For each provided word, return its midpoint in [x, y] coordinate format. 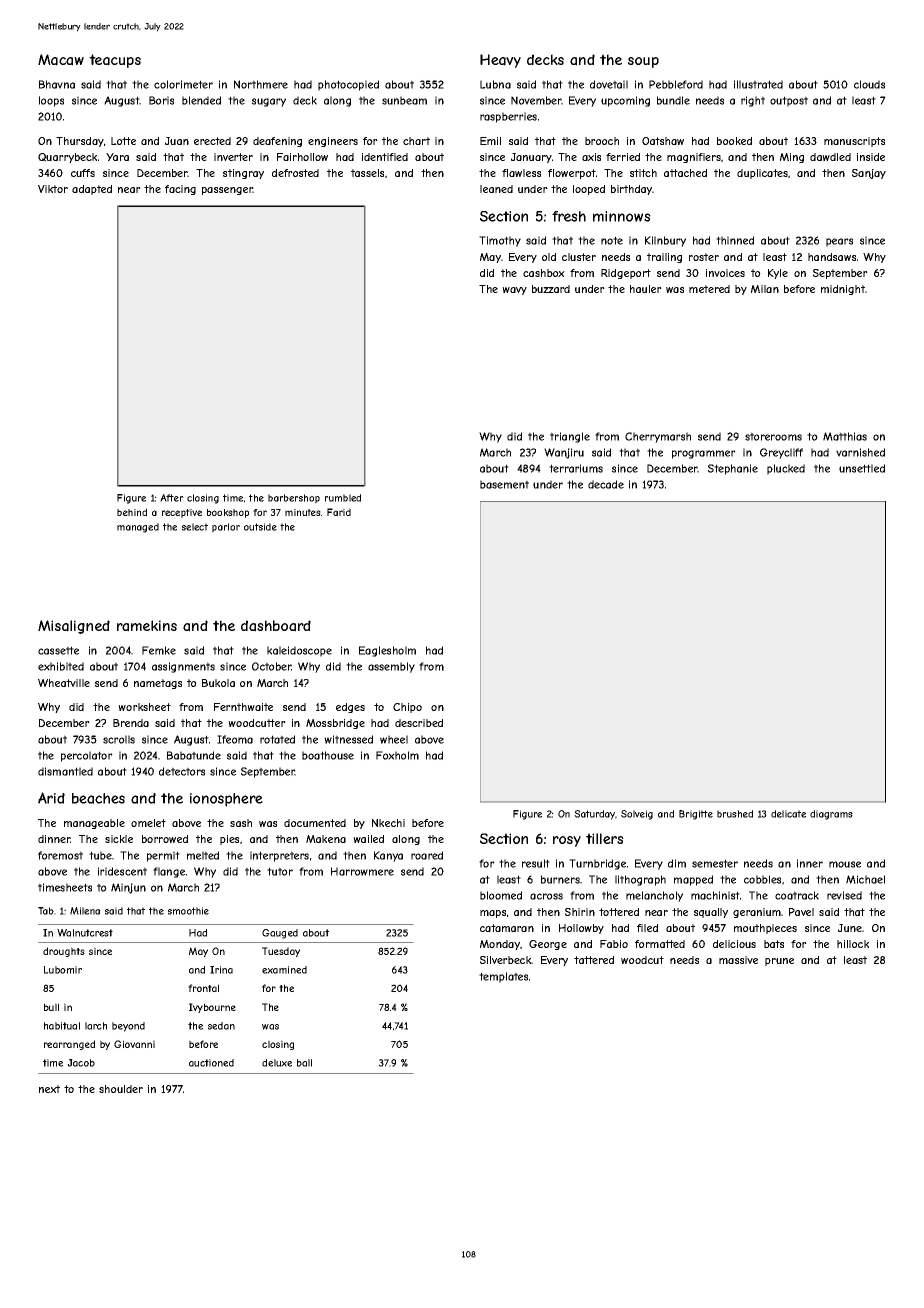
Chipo [407, 708]
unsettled [862, 468]
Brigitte [696, 815]
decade [606, 484]
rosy [567, 841]
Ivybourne [212, 1008]
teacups [115, 61]
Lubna [495, 84]
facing [180, 190]
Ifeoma [235, 739]
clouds [869, 84]
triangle [570, 437]
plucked [786, 469]
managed [138, 528]
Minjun [128, 888]
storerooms [773, 436]
